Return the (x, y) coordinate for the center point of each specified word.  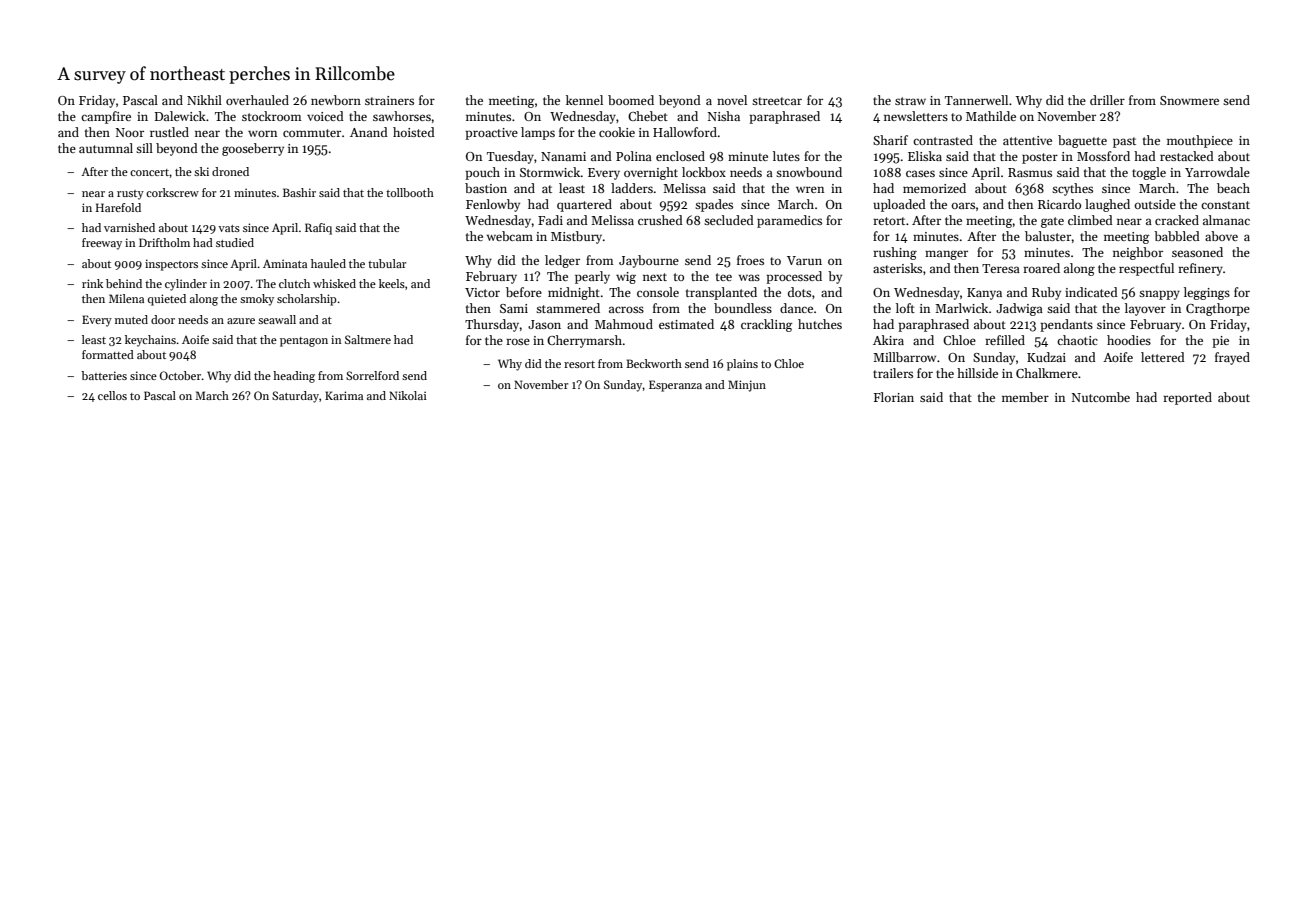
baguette (1082, 141)
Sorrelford (372, 375)
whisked (334, 283)
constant (1225, 205)
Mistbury (576, 237)
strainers (389, 100)
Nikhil (204, 100)
